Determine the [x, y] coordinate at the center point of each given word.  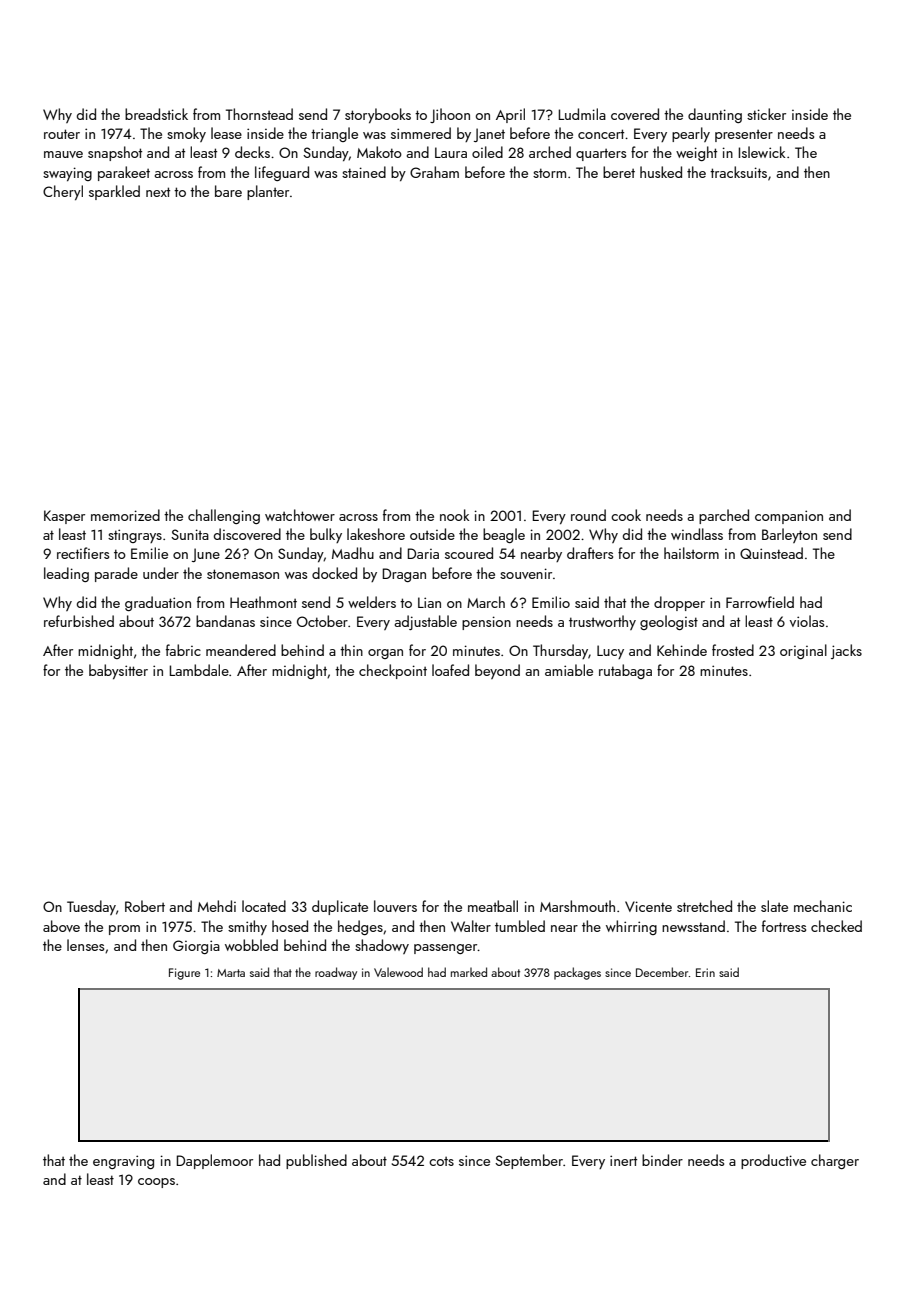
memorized [125, 515]
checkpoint [393, 671]
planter [268, 192]
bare [228, 191]
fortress [784, 926]
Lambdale [199, 670]
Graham [434, 172]
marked [469, 972]
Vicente [648, 906]
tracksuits [738, 172]
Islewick [762, 152]
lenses [85, 945]
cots [441, 1161]
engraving [123, 1162]
